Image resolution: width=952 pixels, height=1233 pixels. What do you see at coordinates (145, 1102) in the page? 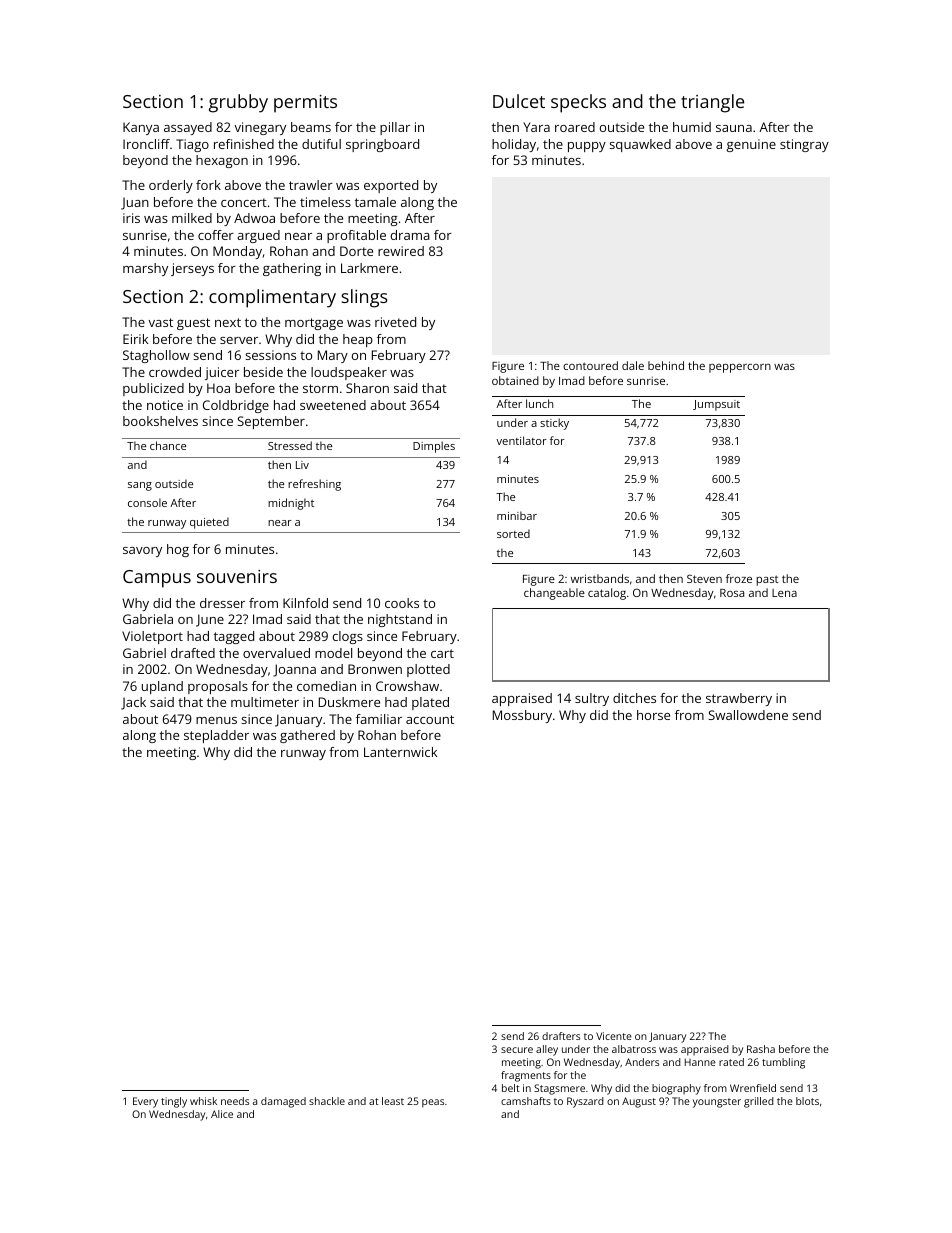
I see `Every` at bounding box center [145, 1102].
